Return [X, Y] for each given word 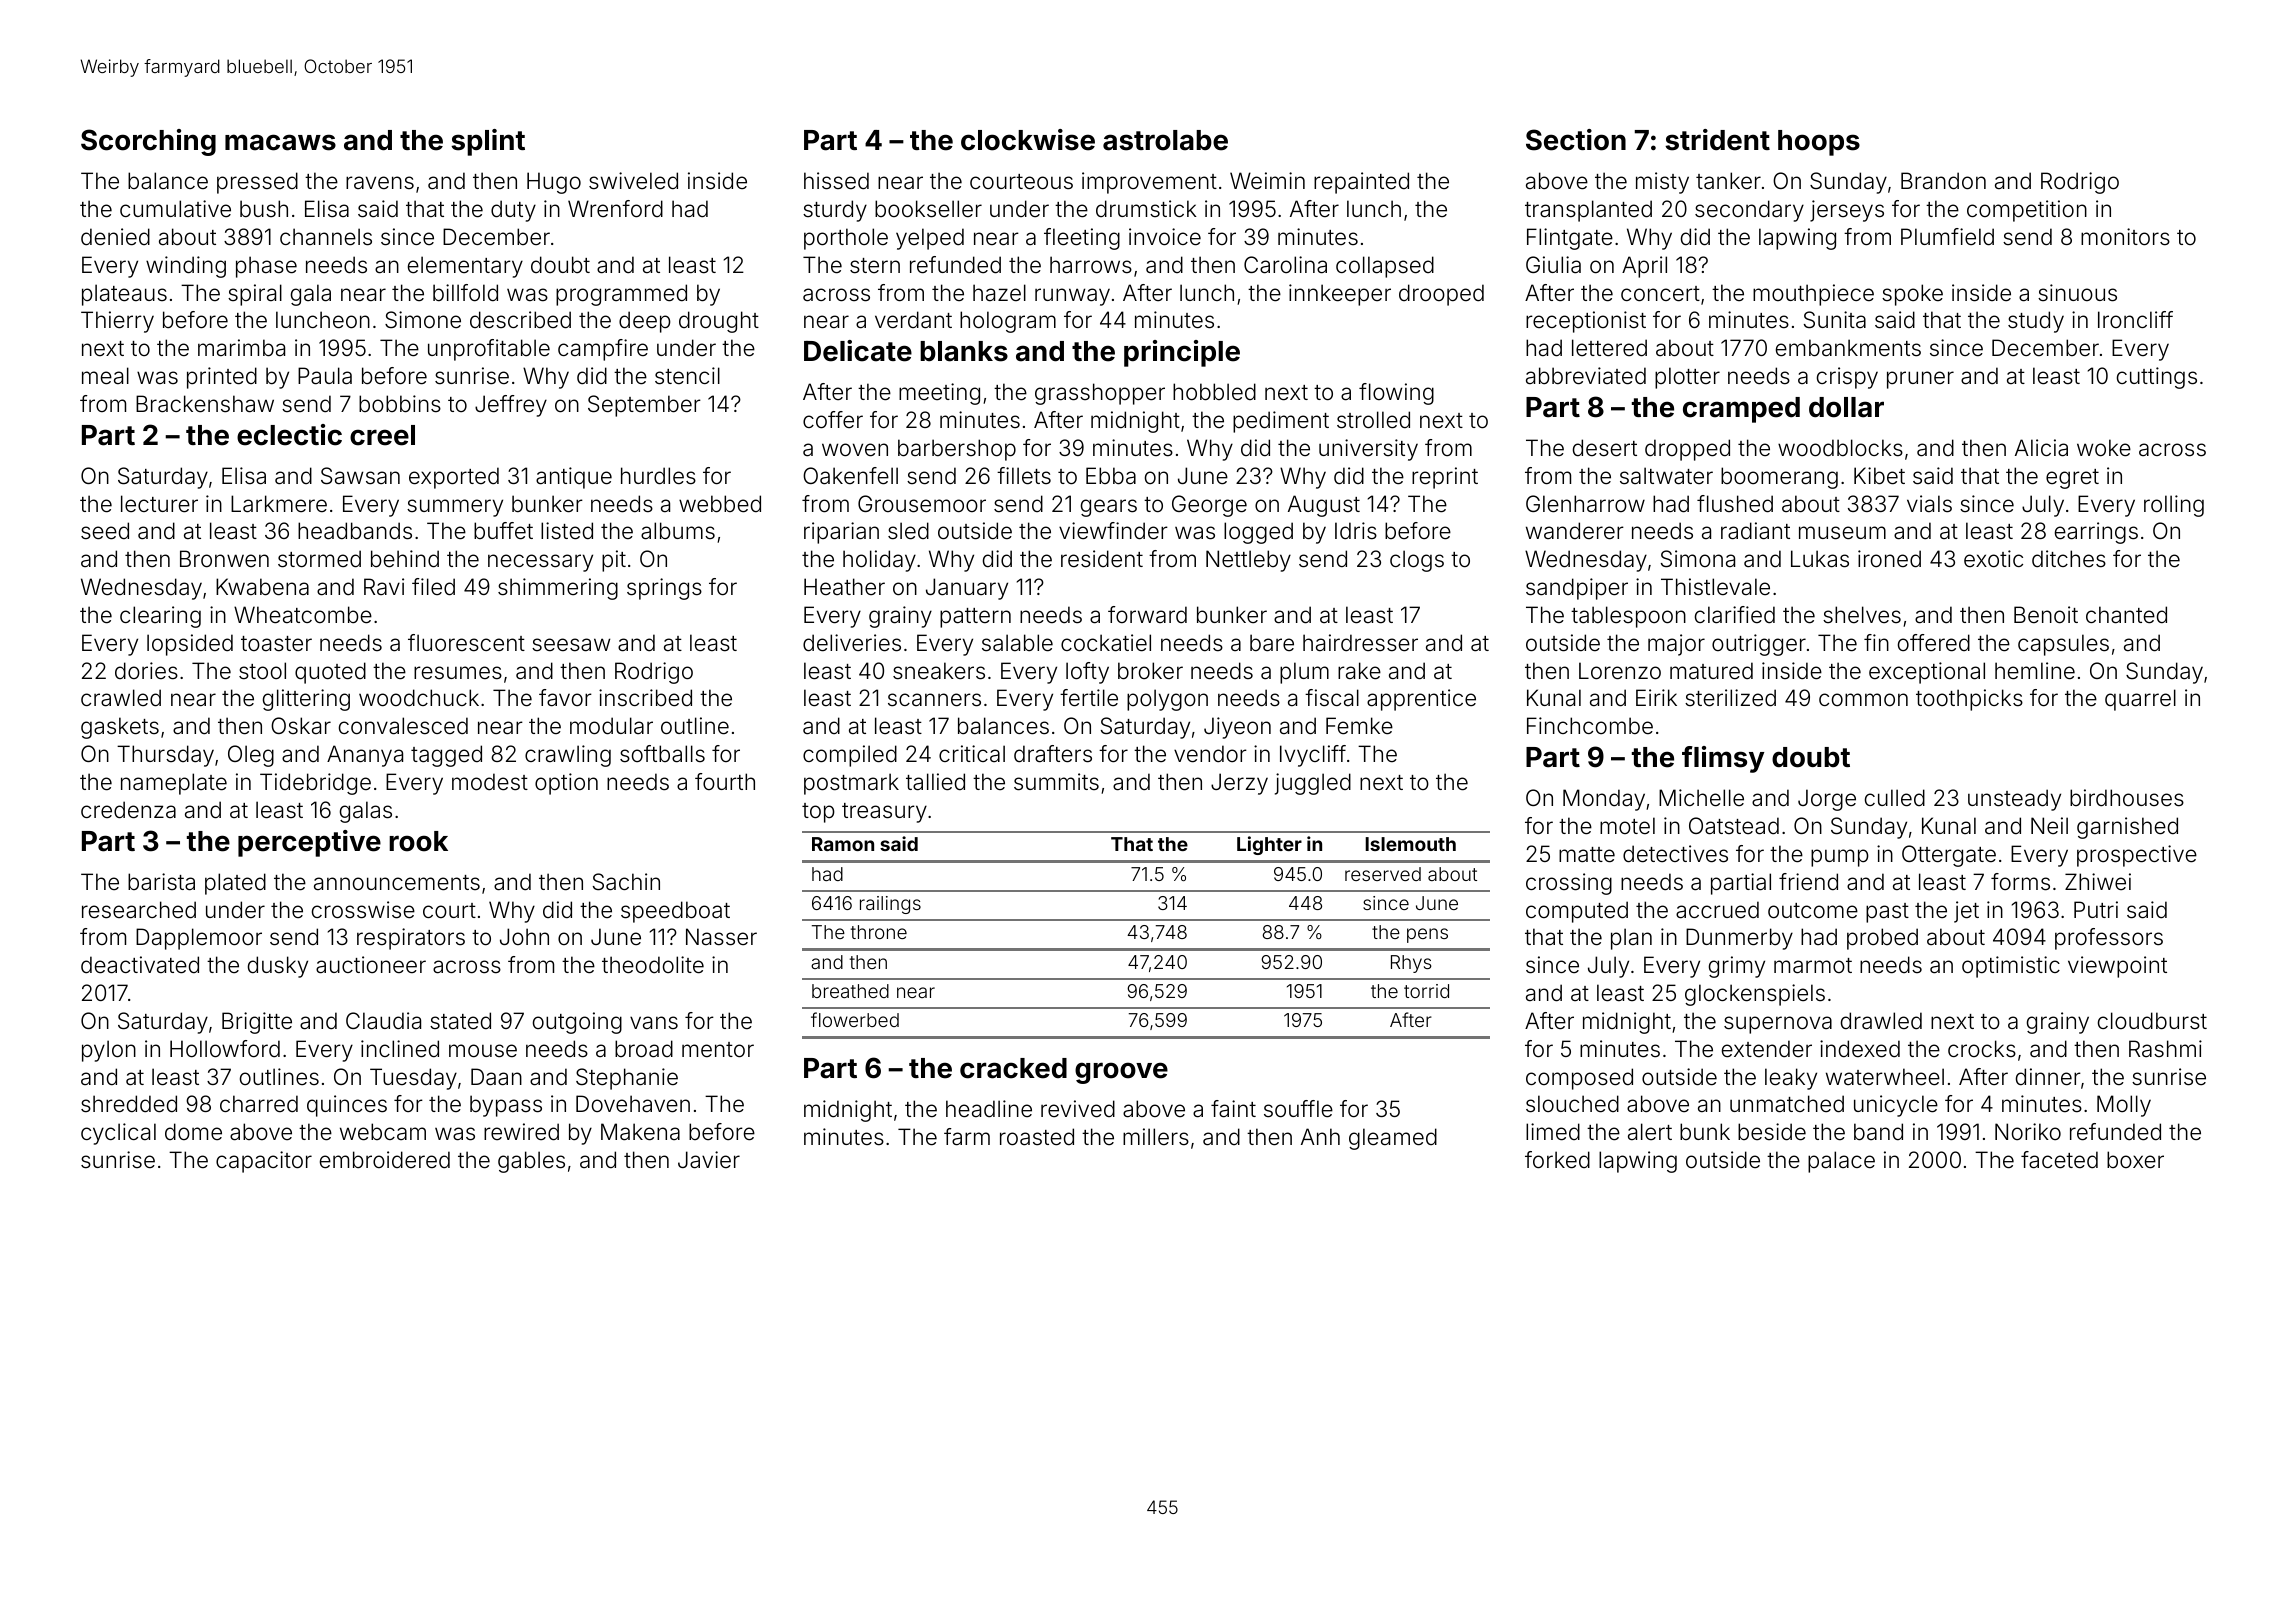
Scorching [148, 142]
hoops [1819, 143]
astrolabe [1165, 140]
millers [1156, 1137]
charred [259, 1104]
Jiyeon [1237, 728]
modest [490, 782]
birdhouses [2127, 798]
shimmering [558, 589]
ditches [2069, 559]
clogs [1417, 561]
